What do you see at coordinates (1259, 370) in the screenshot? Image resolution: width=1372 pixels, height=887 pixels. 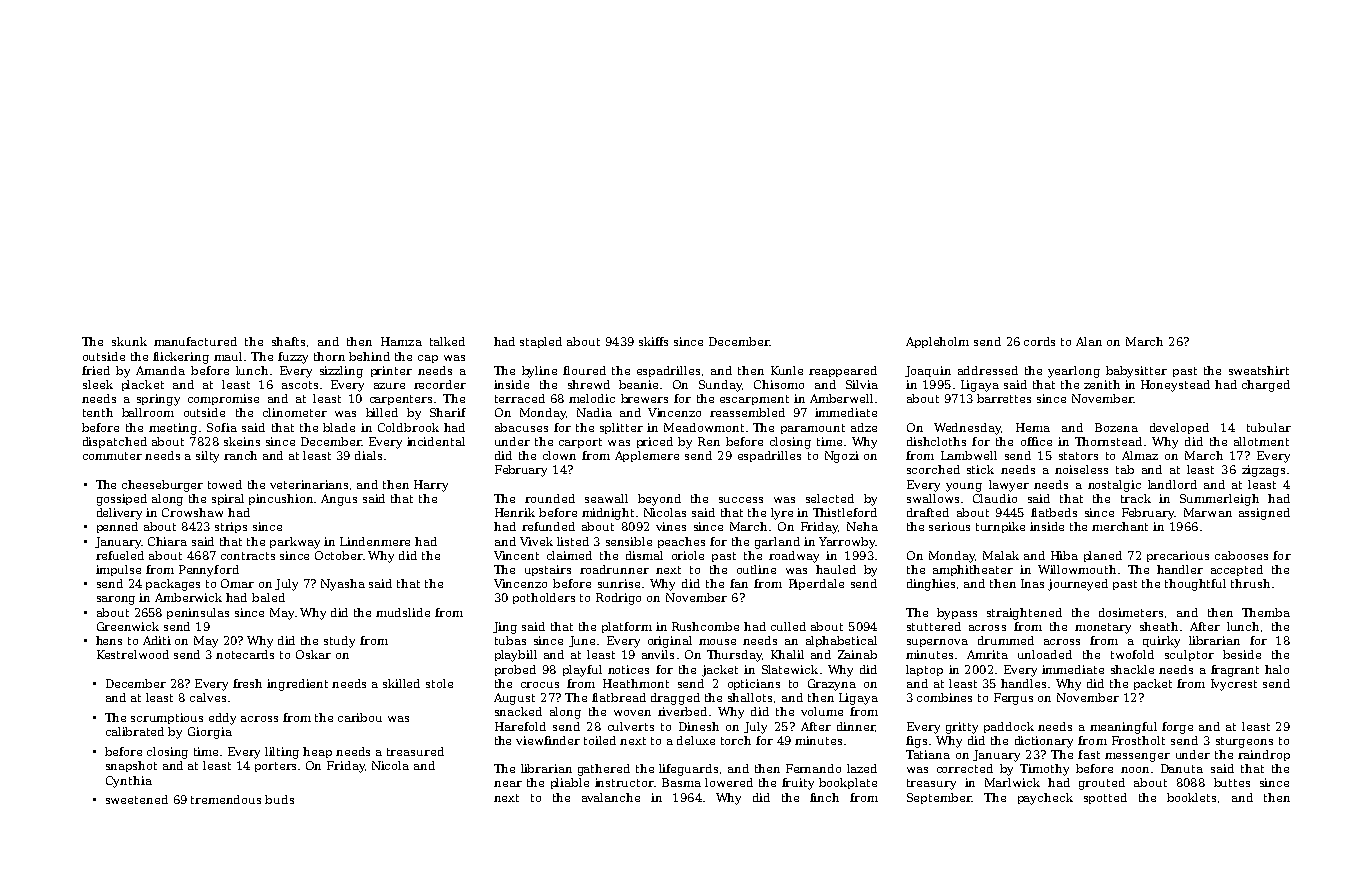 I see `sweatshirt` at bounding box center [1259, 370].
